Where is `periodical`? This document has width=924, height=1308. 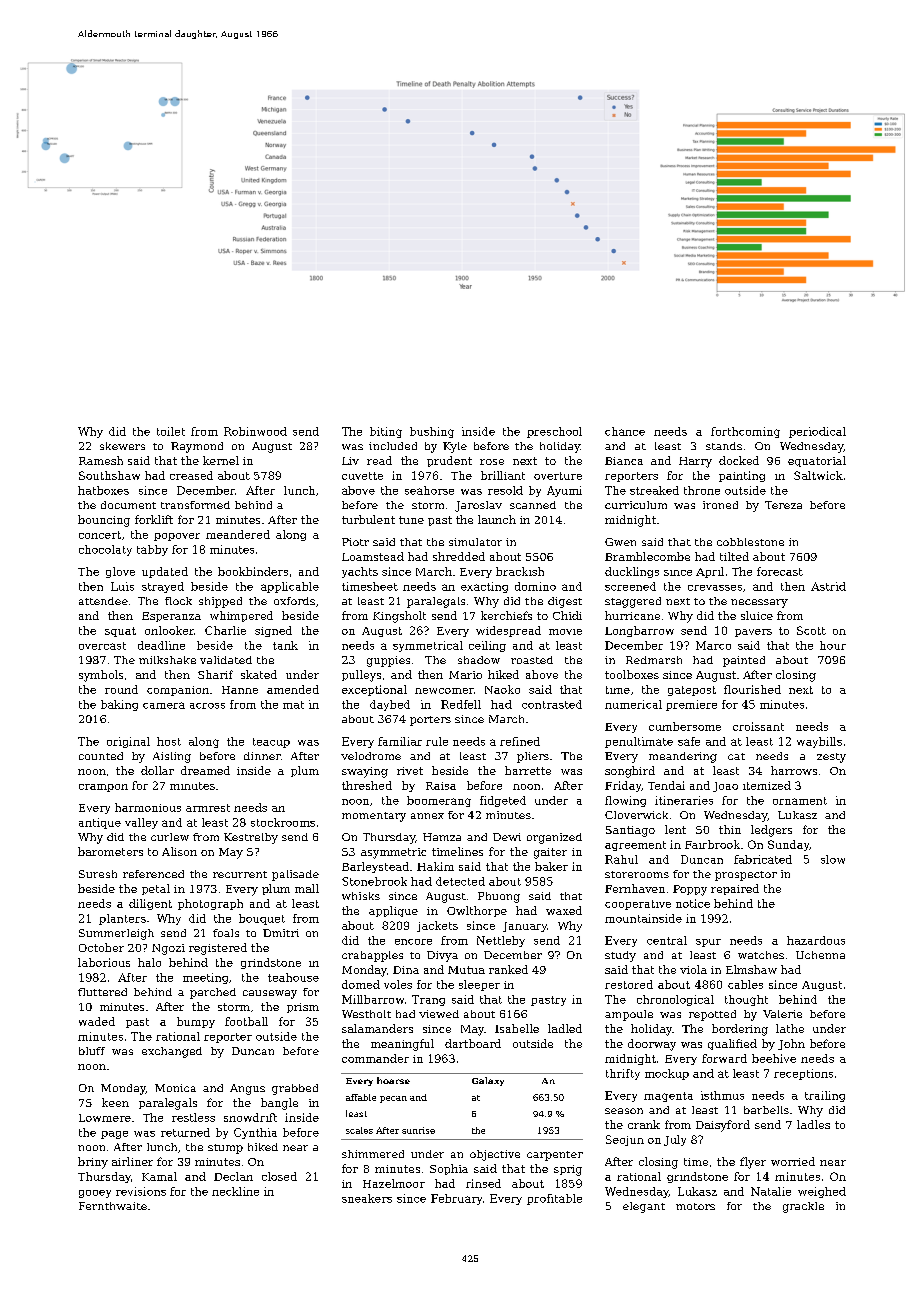 periodical is located at coordinates (817, 432).
